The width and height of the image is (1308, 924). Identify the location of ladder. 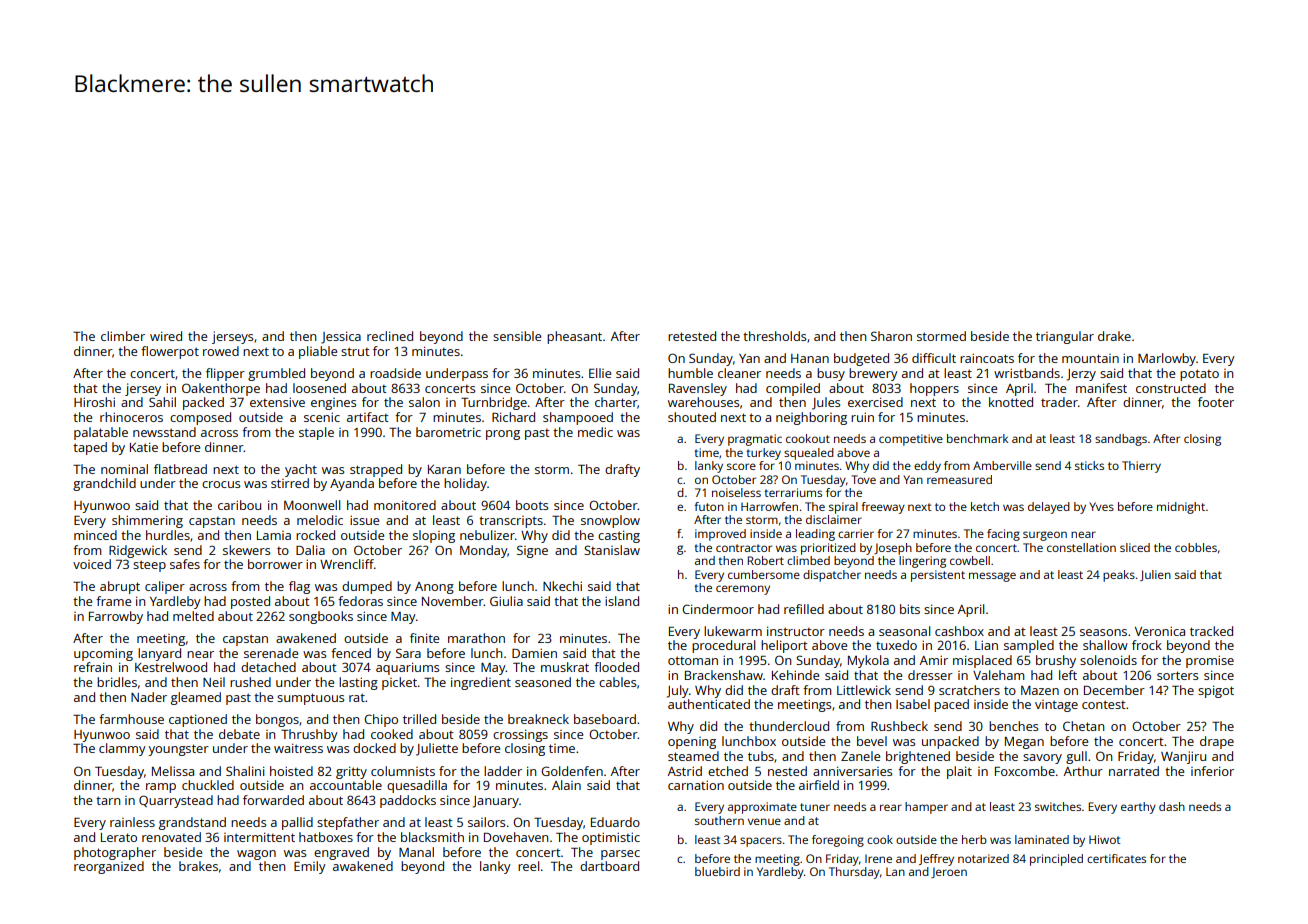
(503, 771).
